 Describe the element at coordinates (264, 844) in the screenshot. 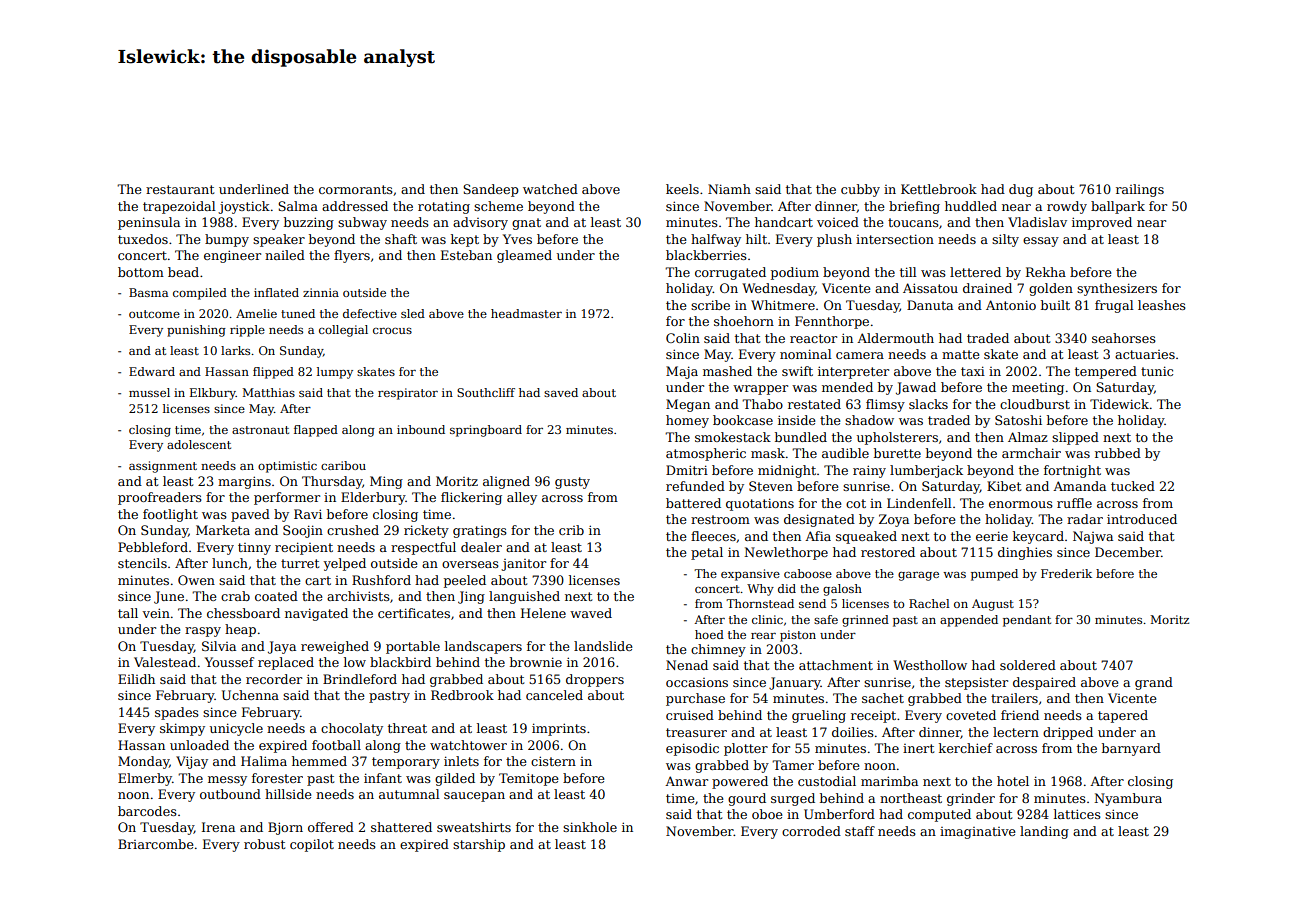

I see `robust` at that location.
